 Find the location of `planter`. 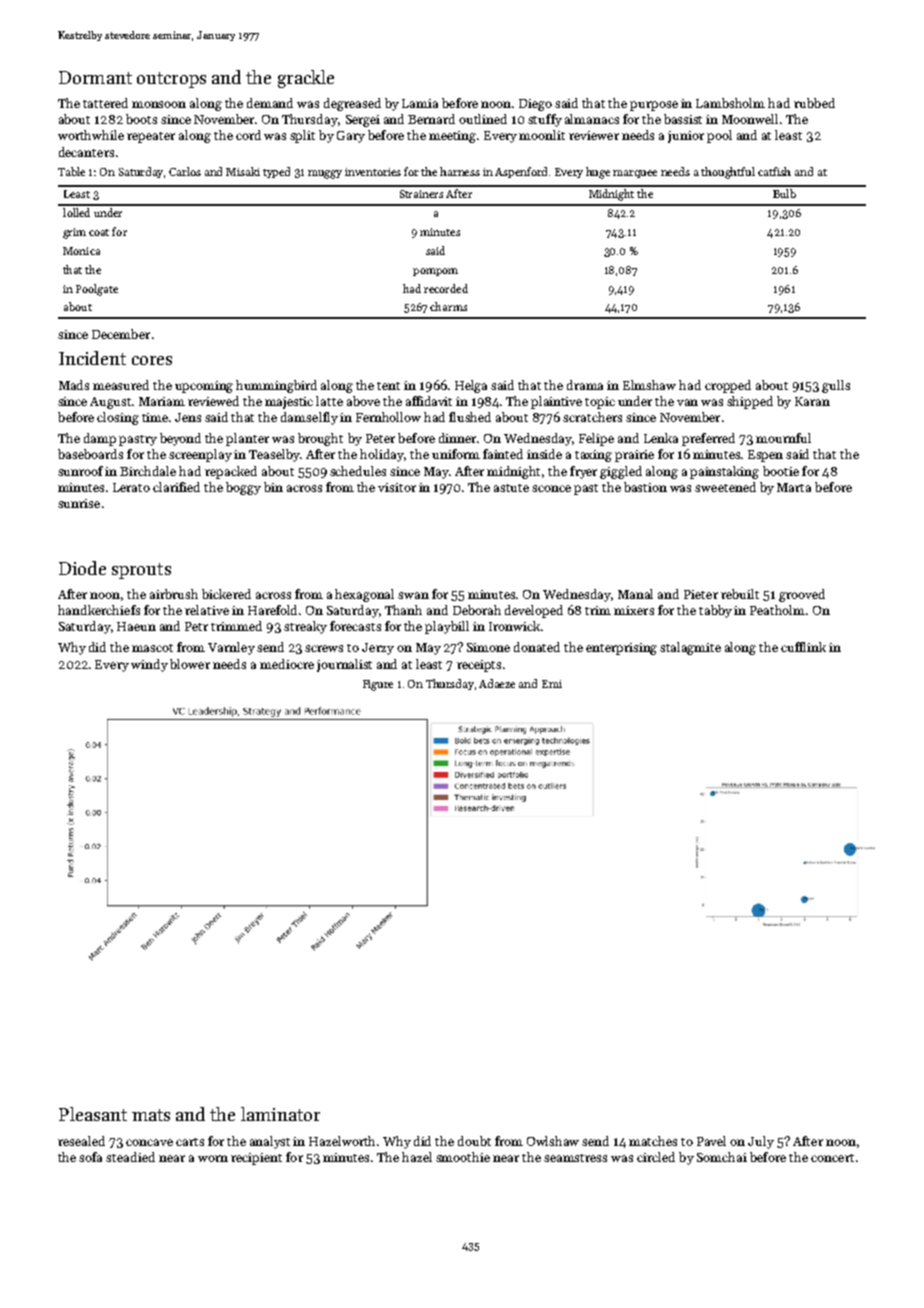

planter is located at coordinates (247, 439).
